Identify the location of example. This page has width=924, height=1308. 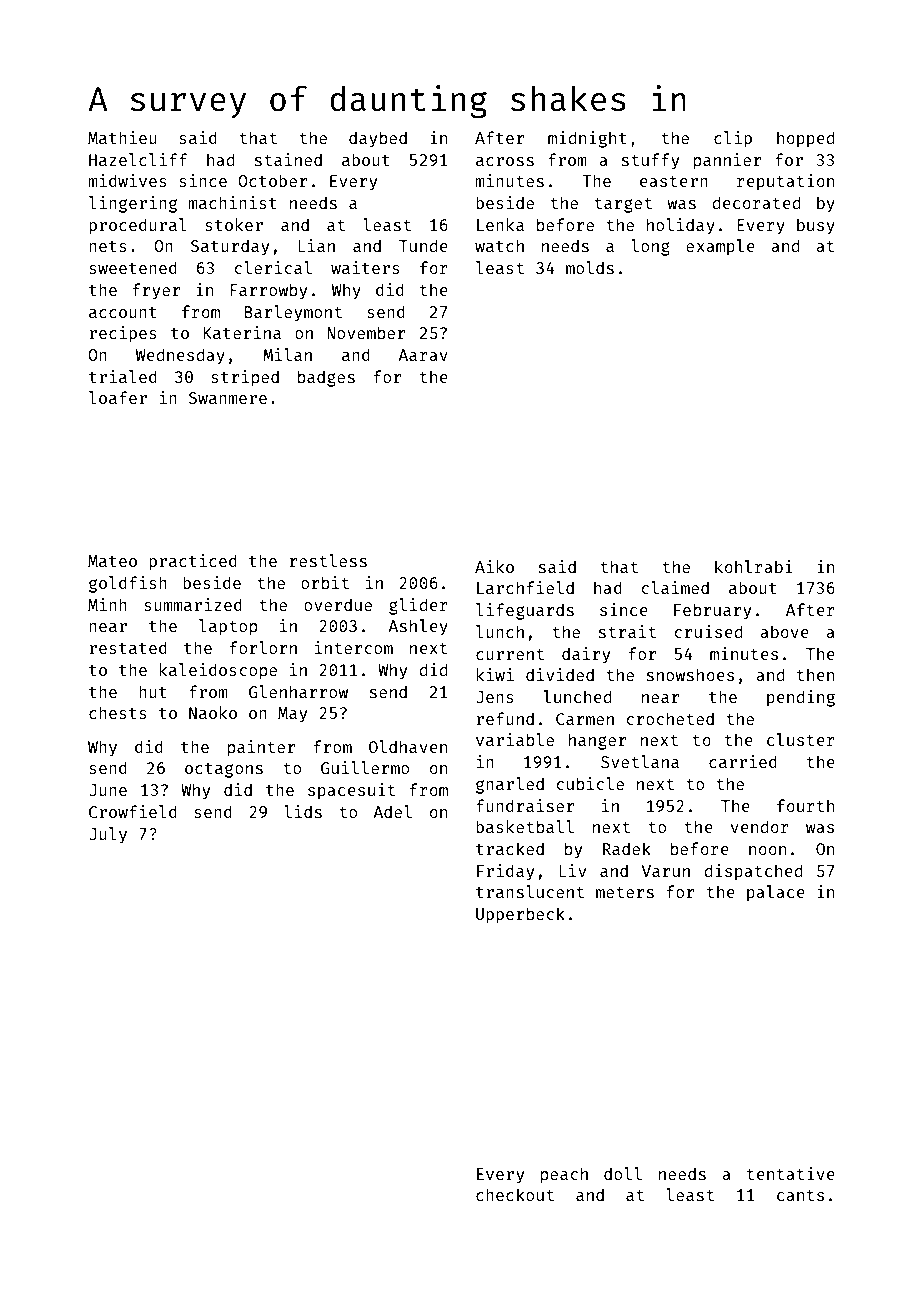
(720, 247).
